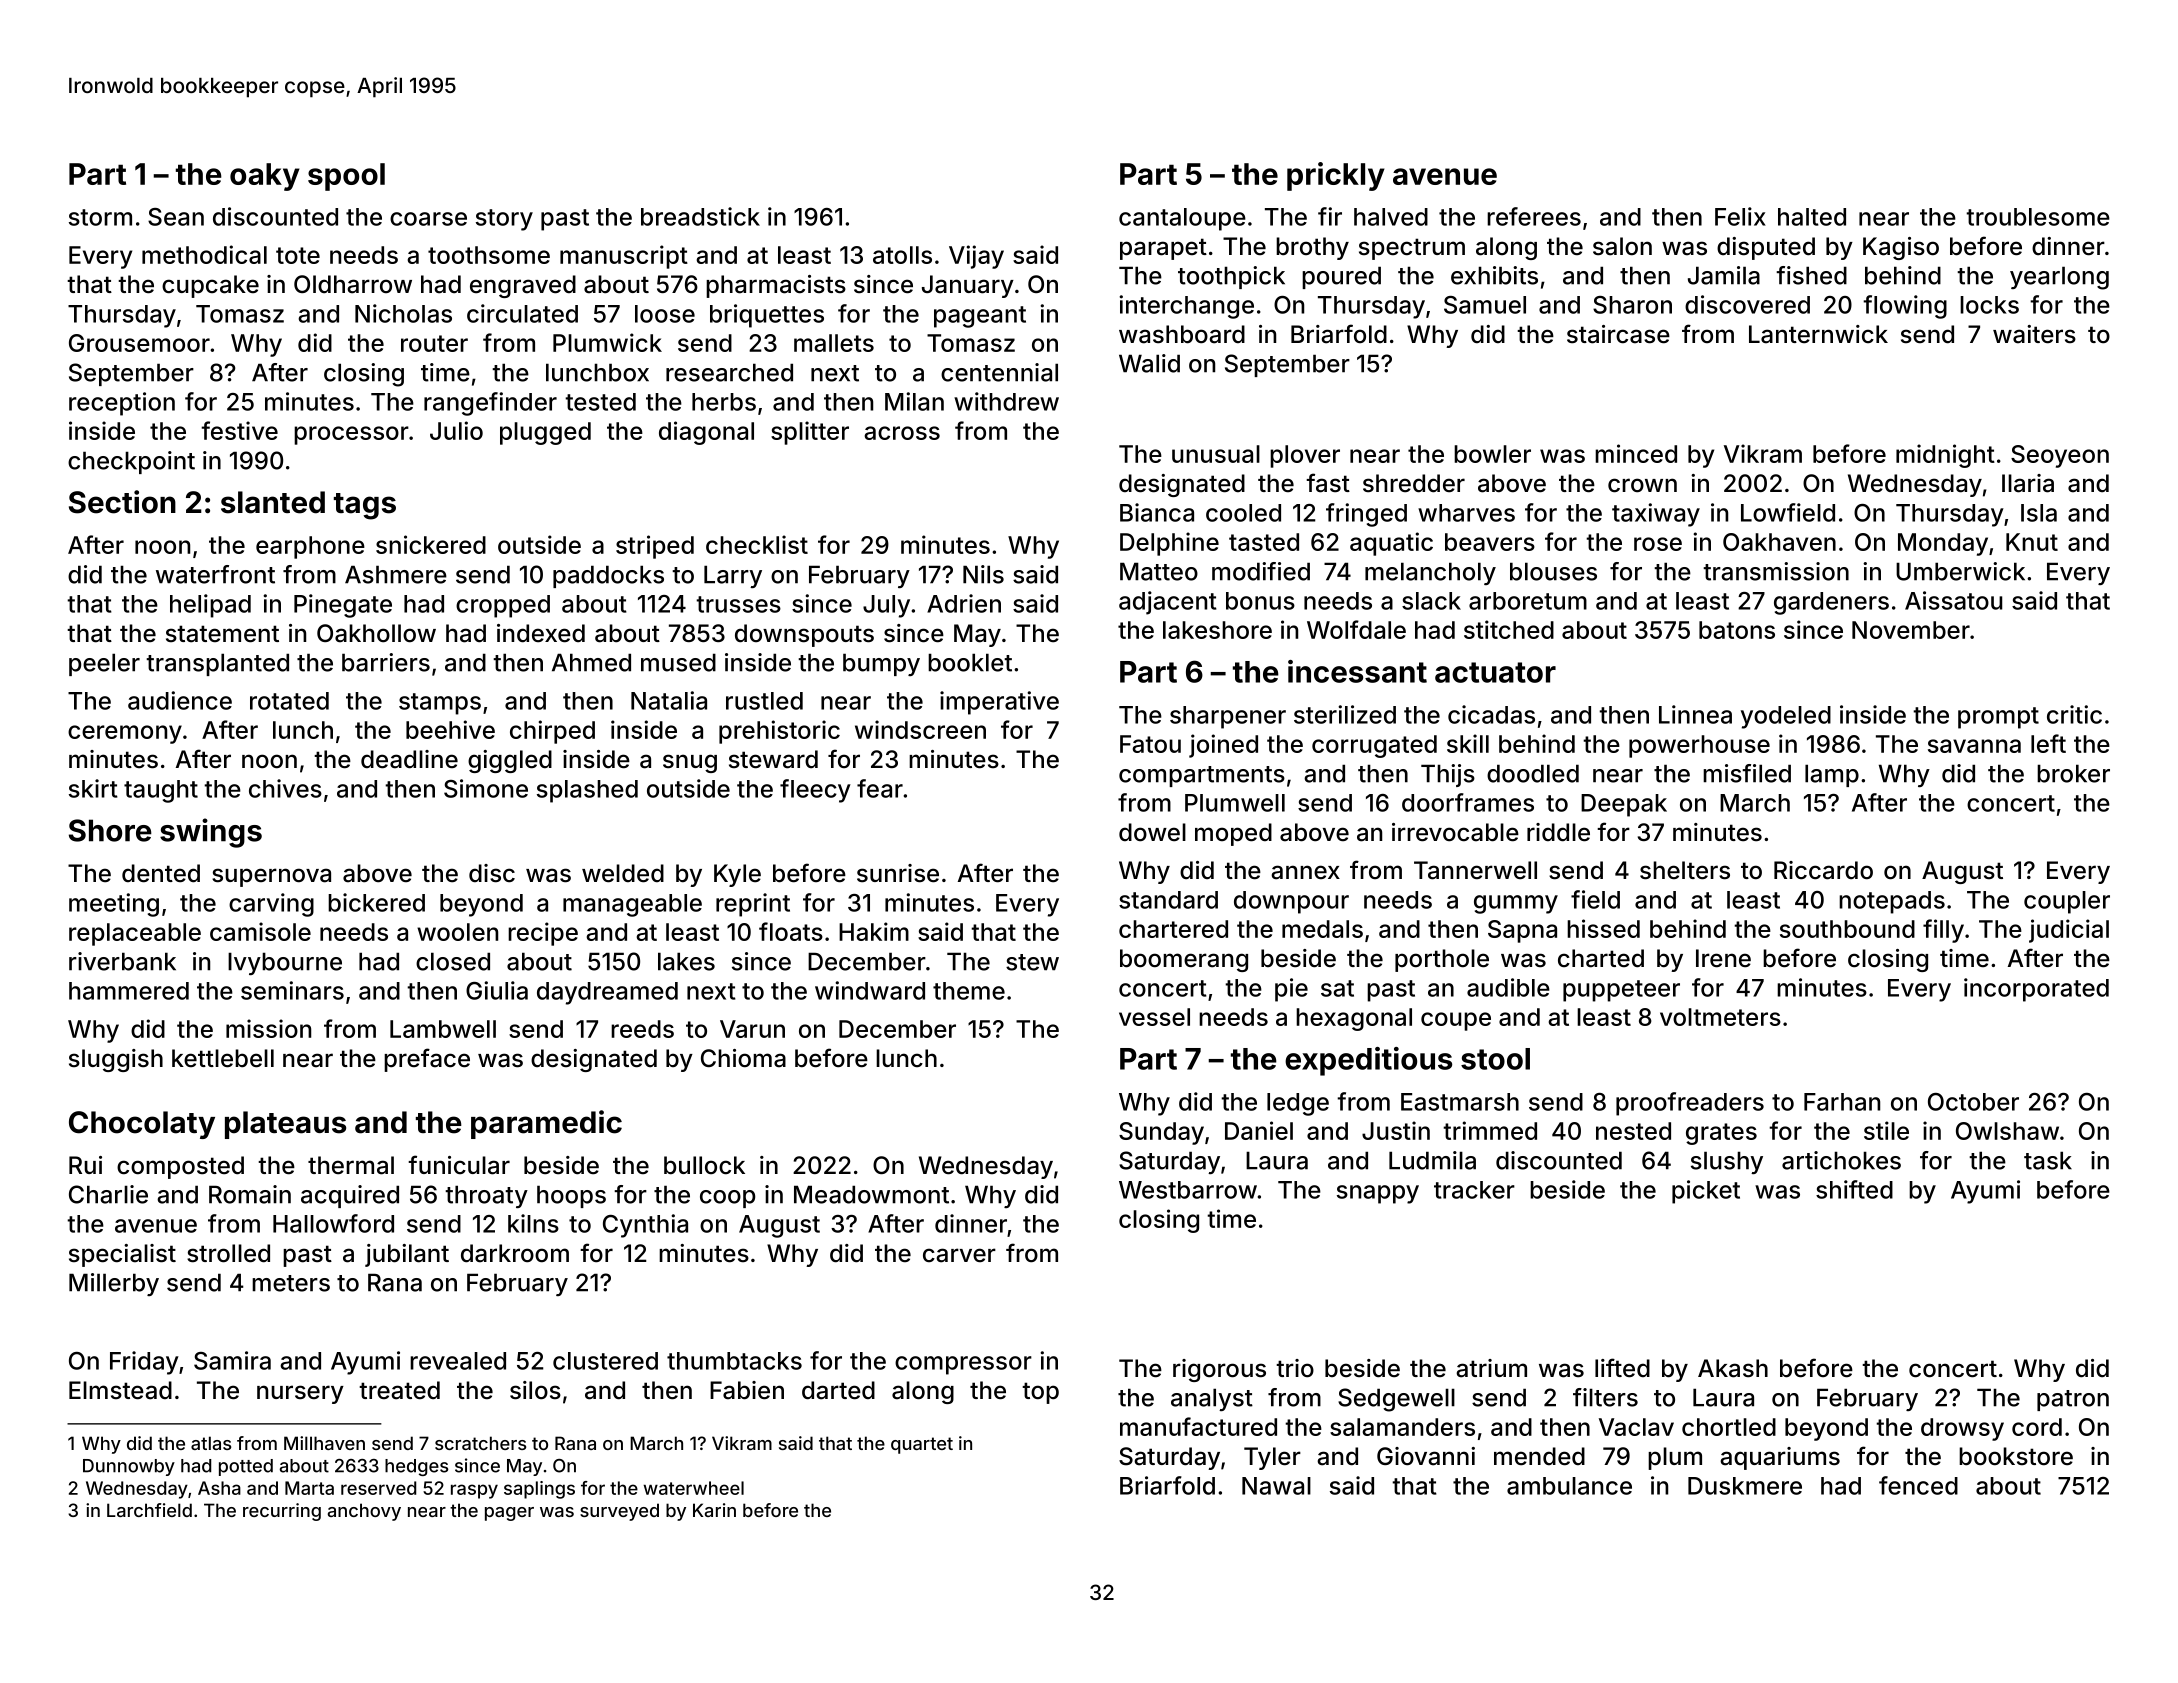 The height and width of the document is (1683, 2178). What do you see at coordinates (1259, 1130) in the document?
I see `Daniel` at bounding box center [1259, 1130].
